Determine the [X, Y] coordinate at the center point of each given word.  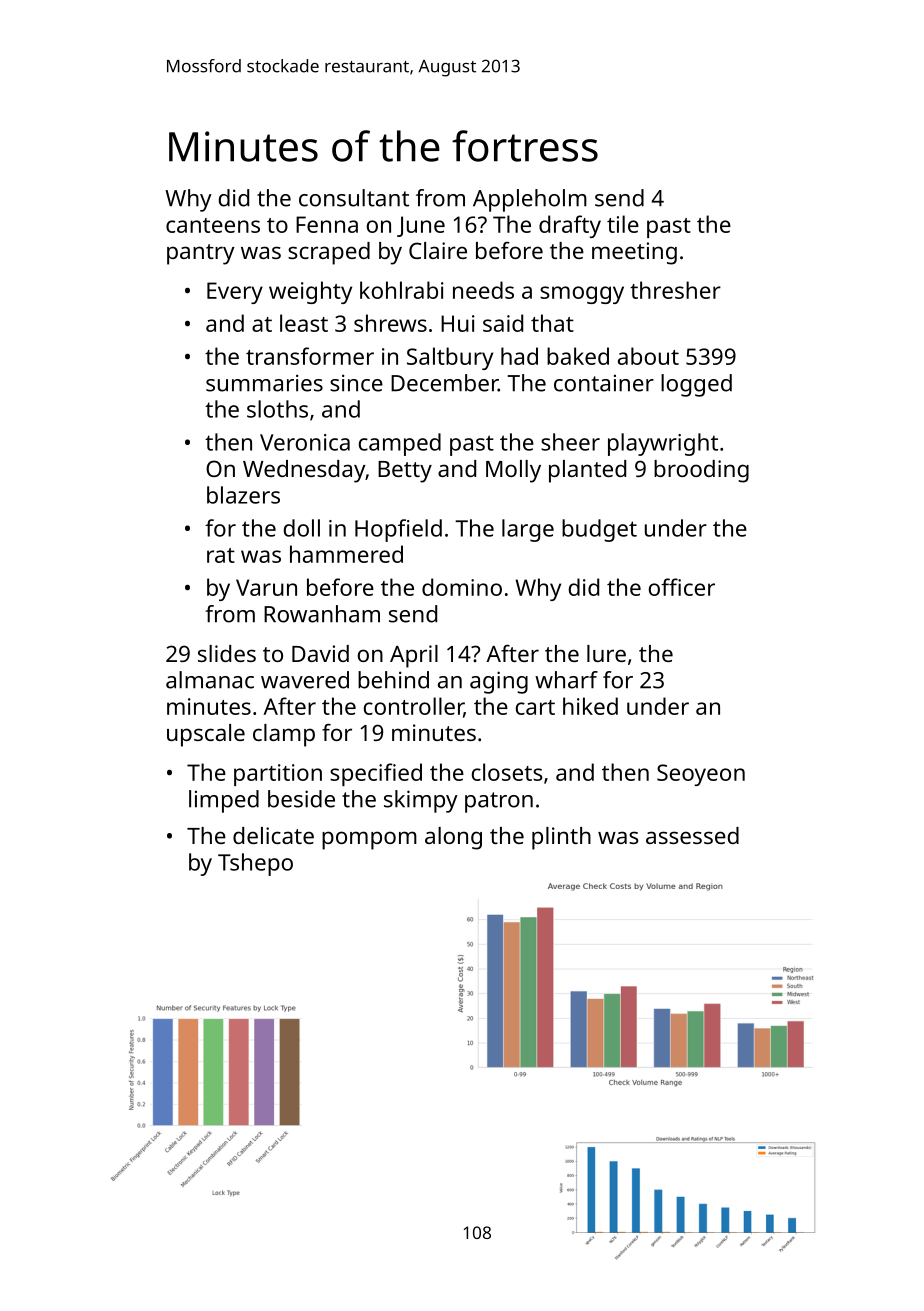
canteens [213, 225]
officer [682, 587]
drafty [570, 226]
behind [393, 680]
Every [235, 293]
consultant [354, 198]
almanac [210, 680]
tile [623, 224]
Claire [438, 250]
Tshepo [255, 864]
